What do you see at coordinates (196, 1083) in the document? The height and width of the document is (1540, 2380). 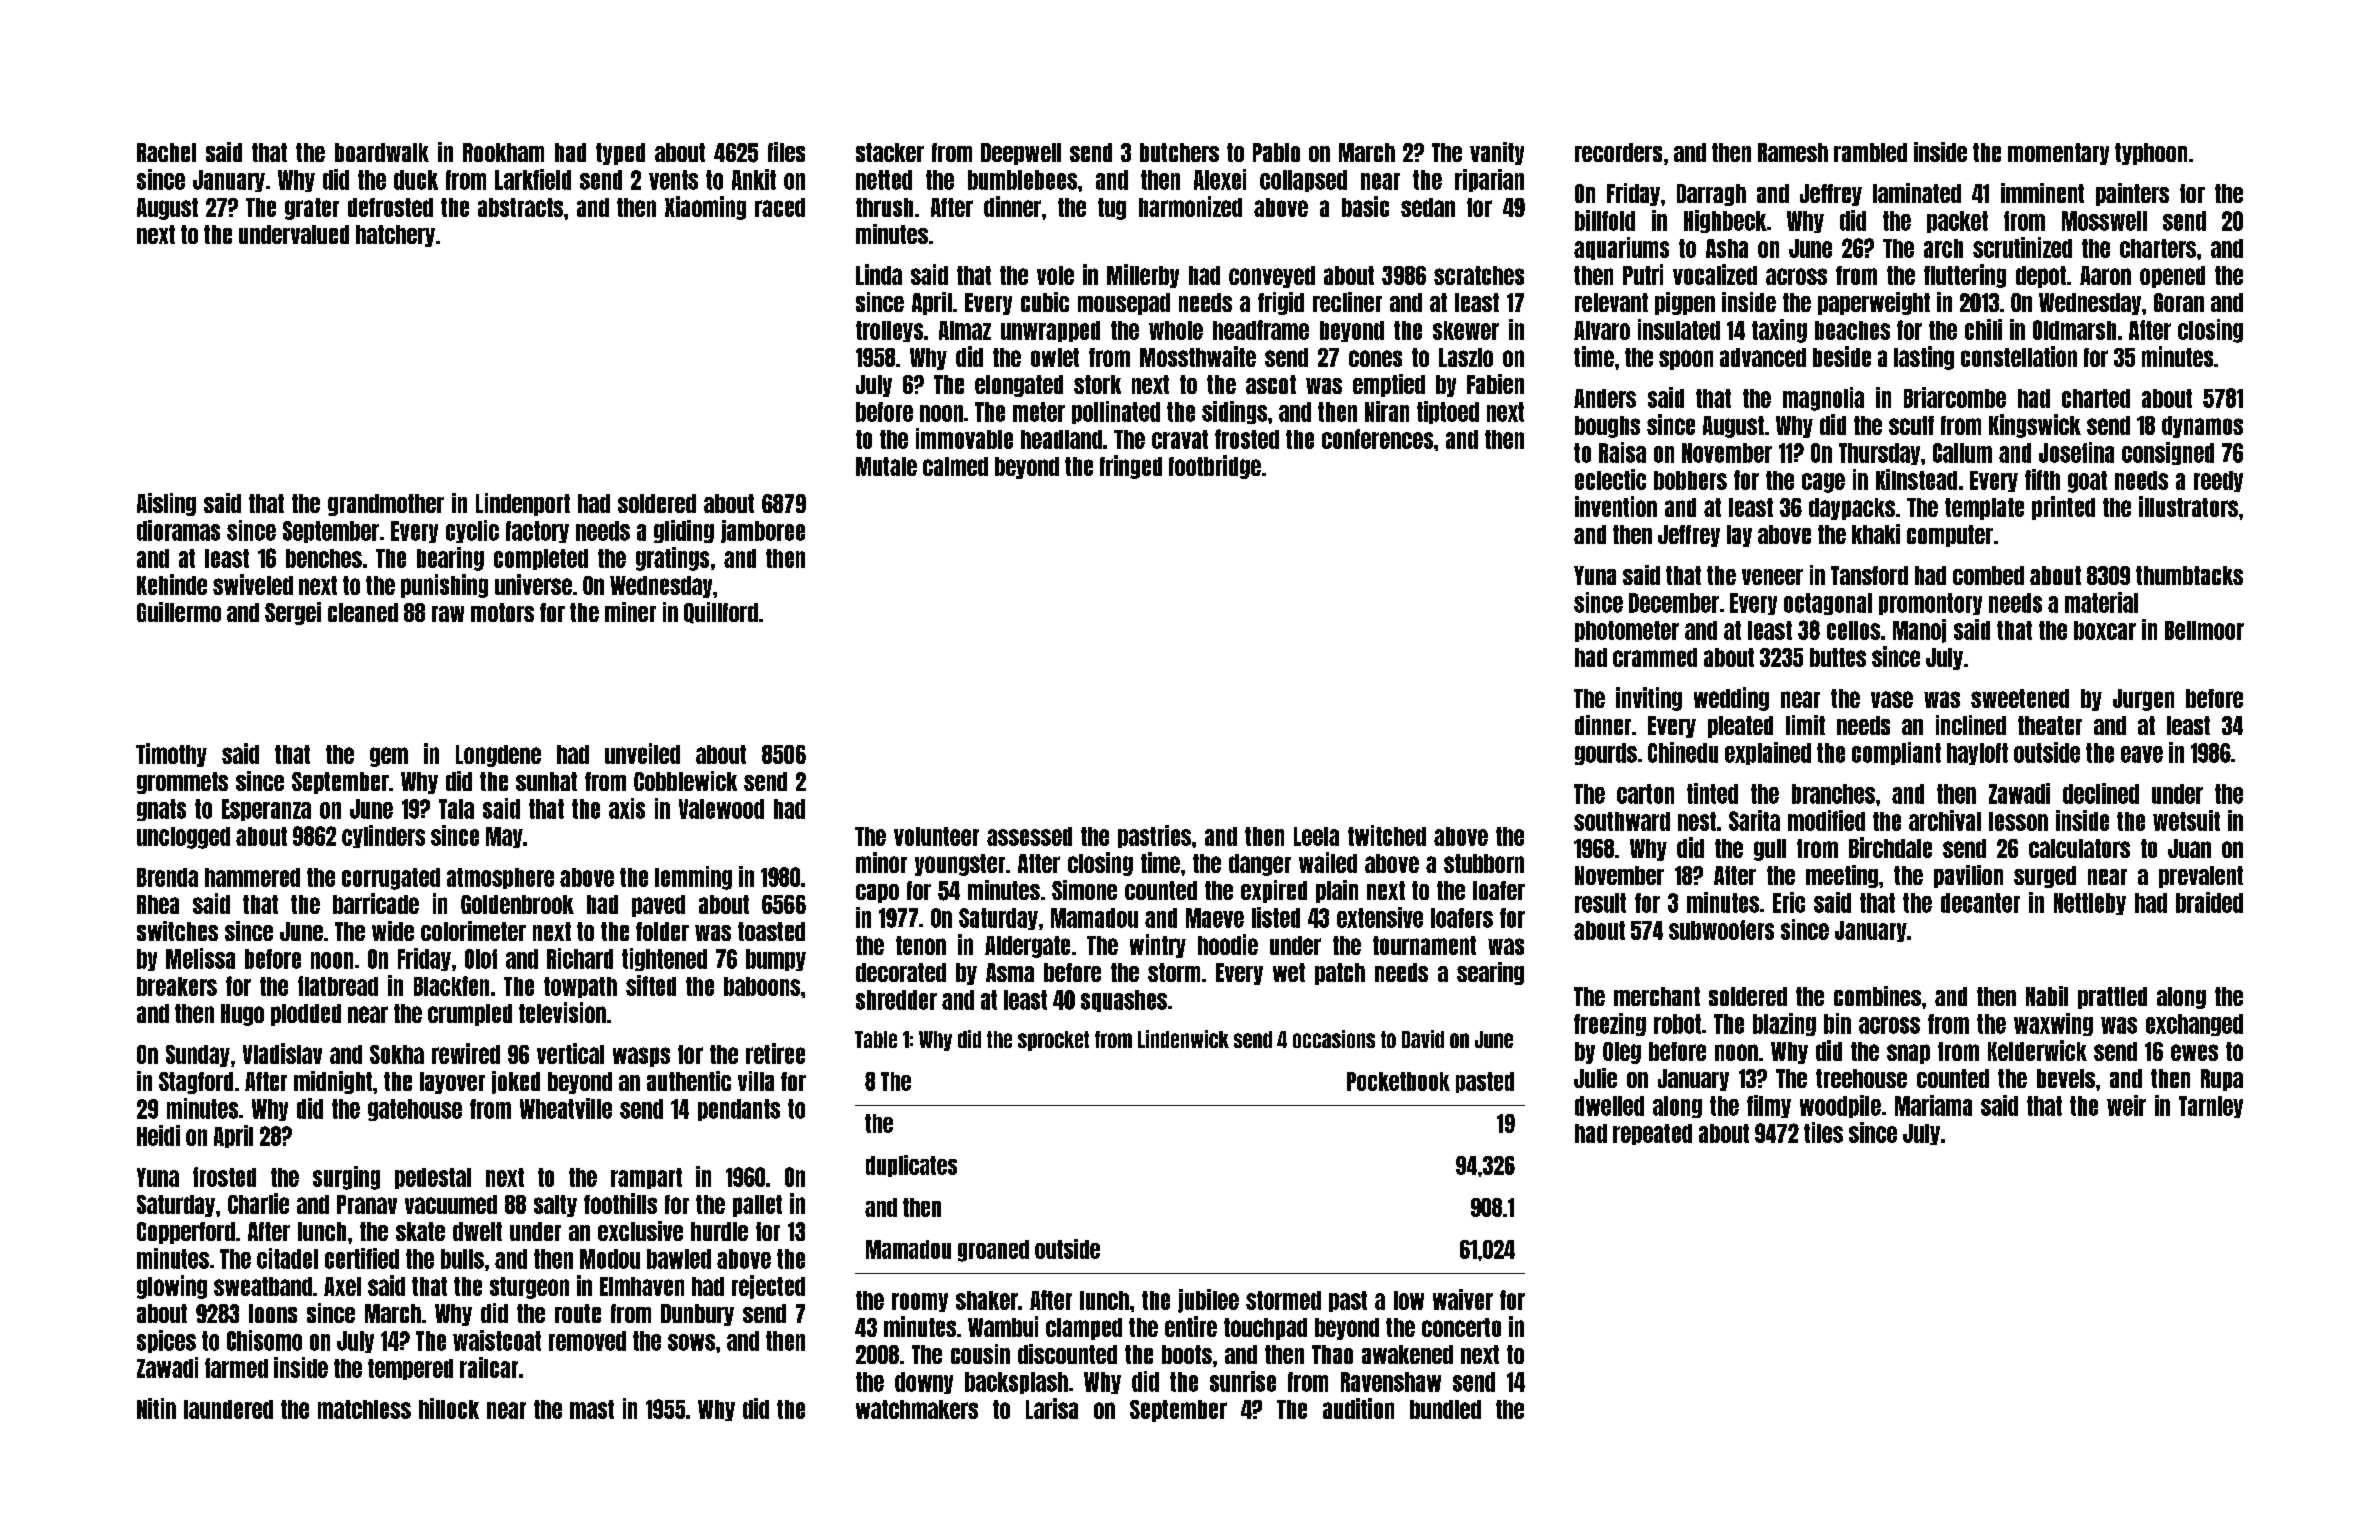 I see `Stagford` at bounding box center [196, 1083].
